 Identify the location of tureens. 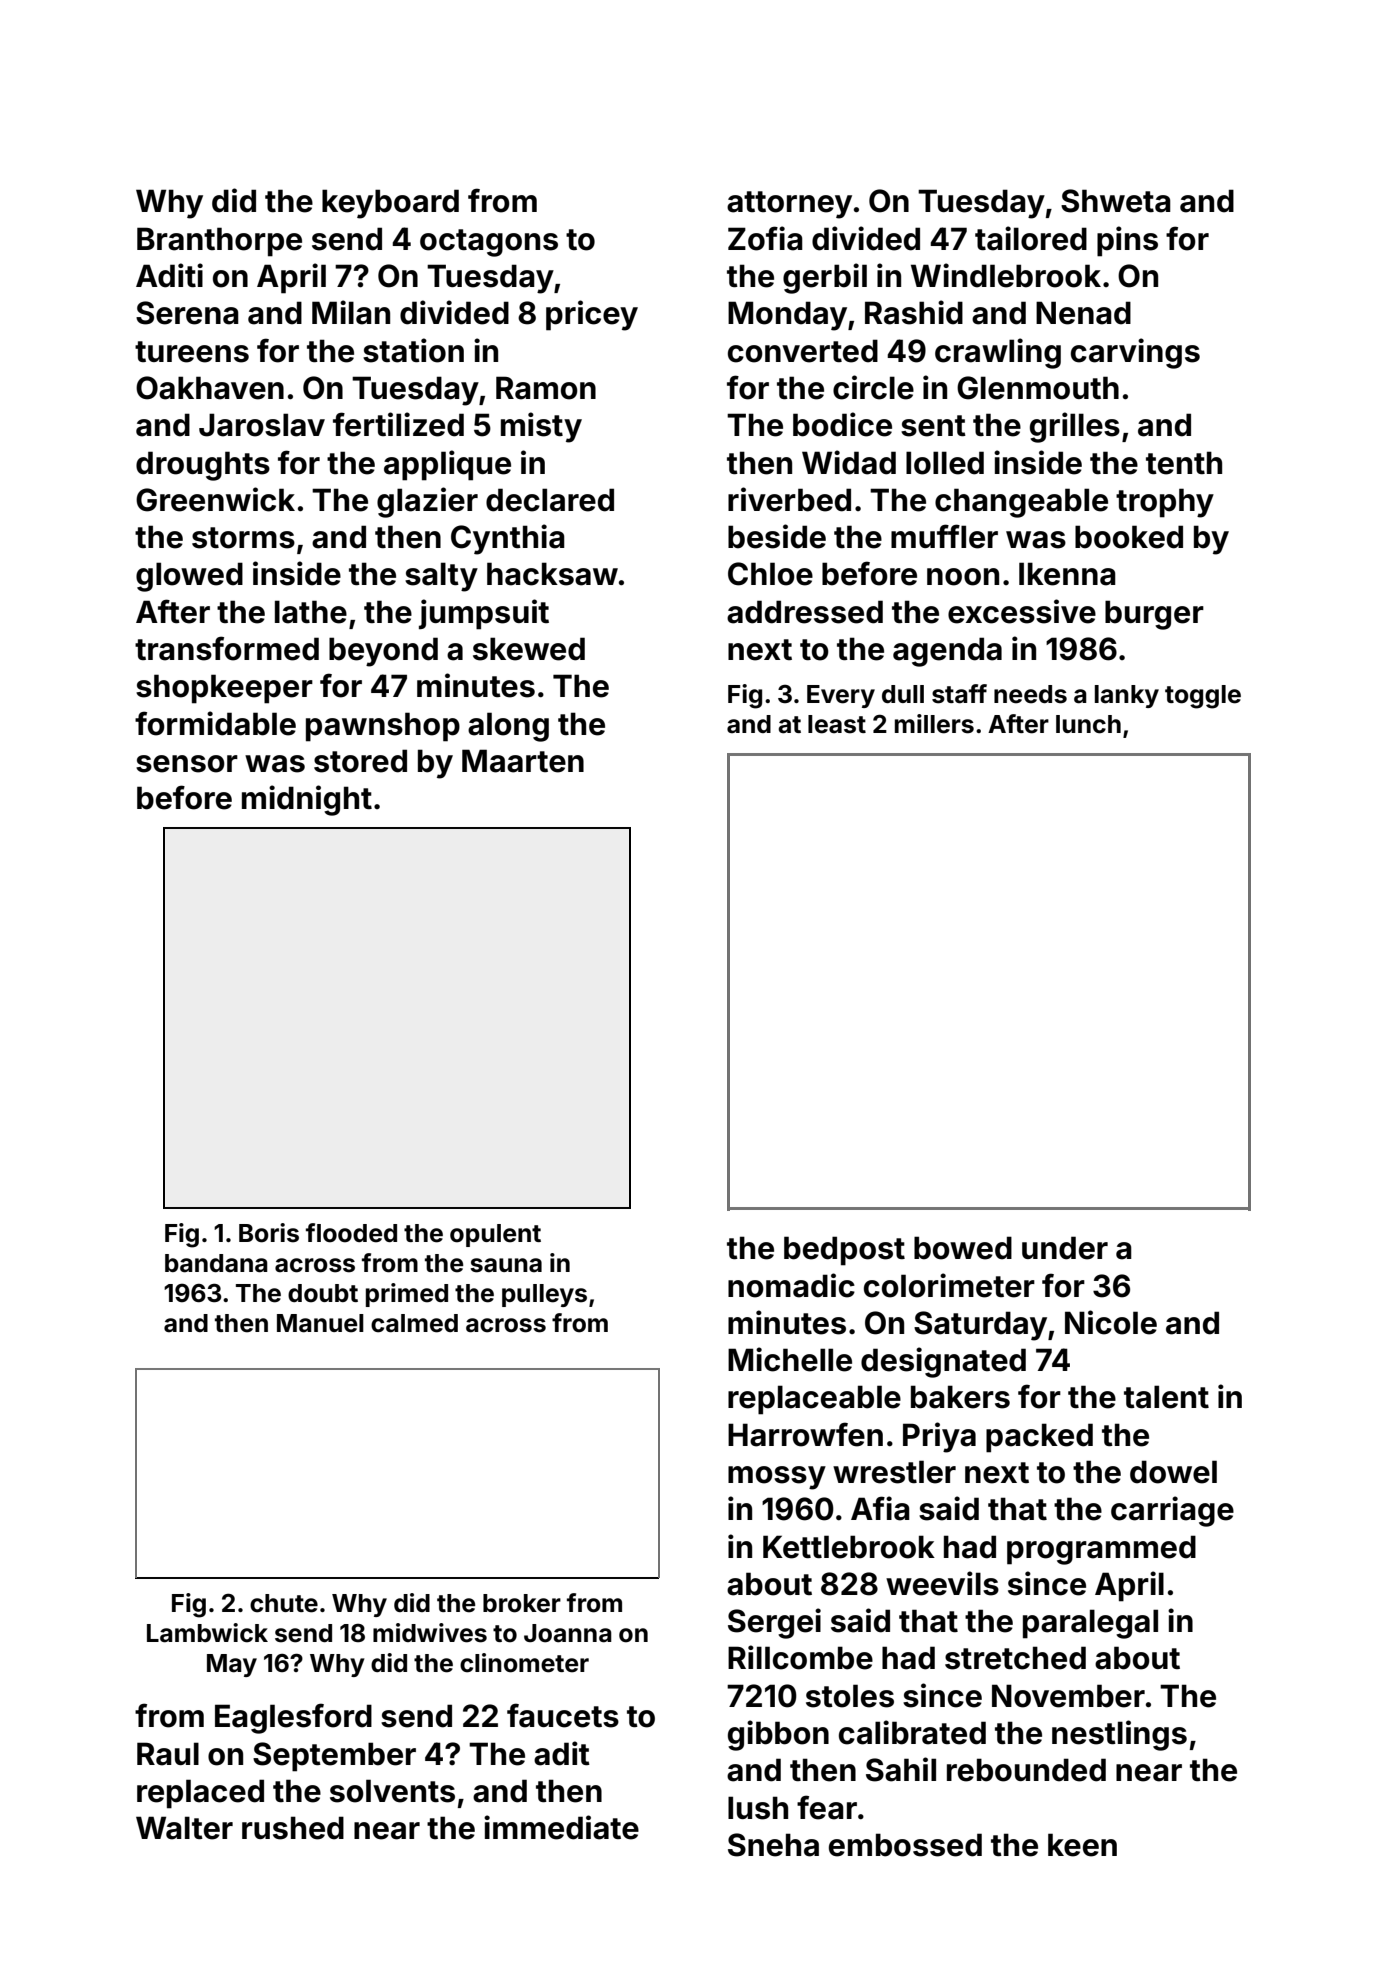
(192, 352).
